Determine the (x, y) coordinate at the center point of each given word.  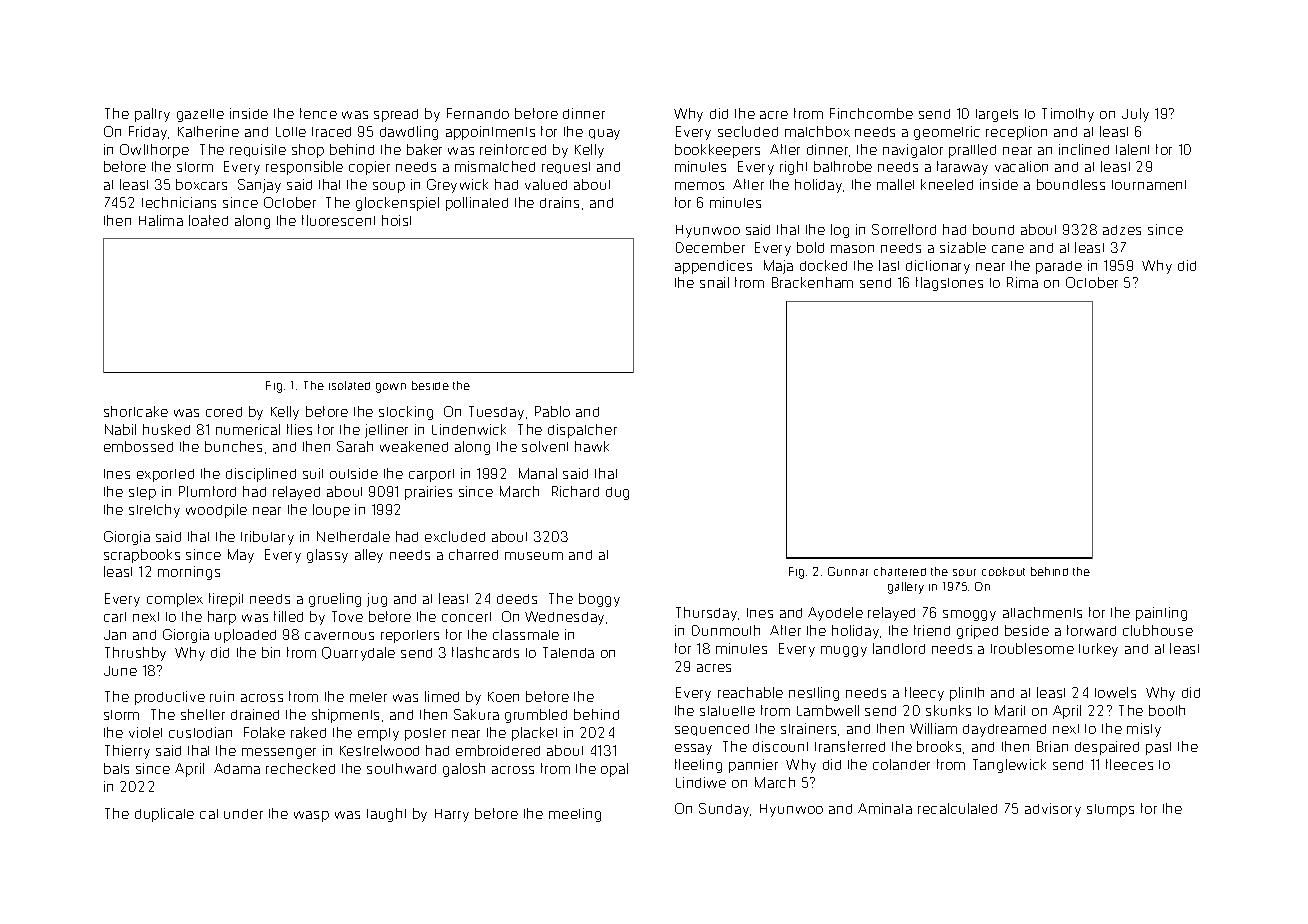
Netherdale (353, 536)
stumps (1110, 810)
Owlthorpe (154, 151)
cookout (1003, 571)
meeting (575, 815)
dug (617, 493)
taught (386, 815)
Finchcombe (871, 113)
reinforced (513, 149)
